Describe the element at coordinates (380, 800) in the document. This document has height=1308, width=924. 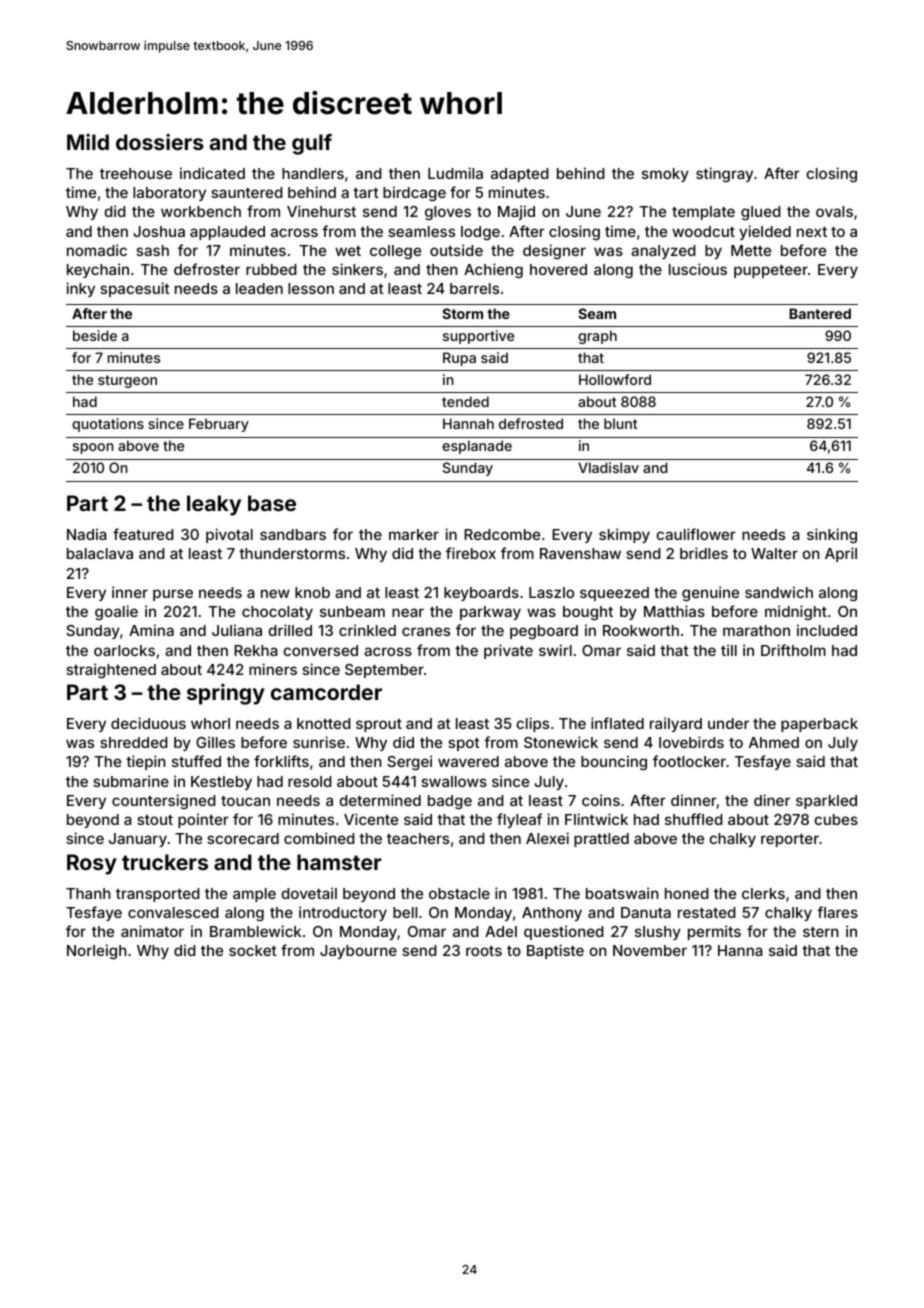
I see `determined` at that location.
